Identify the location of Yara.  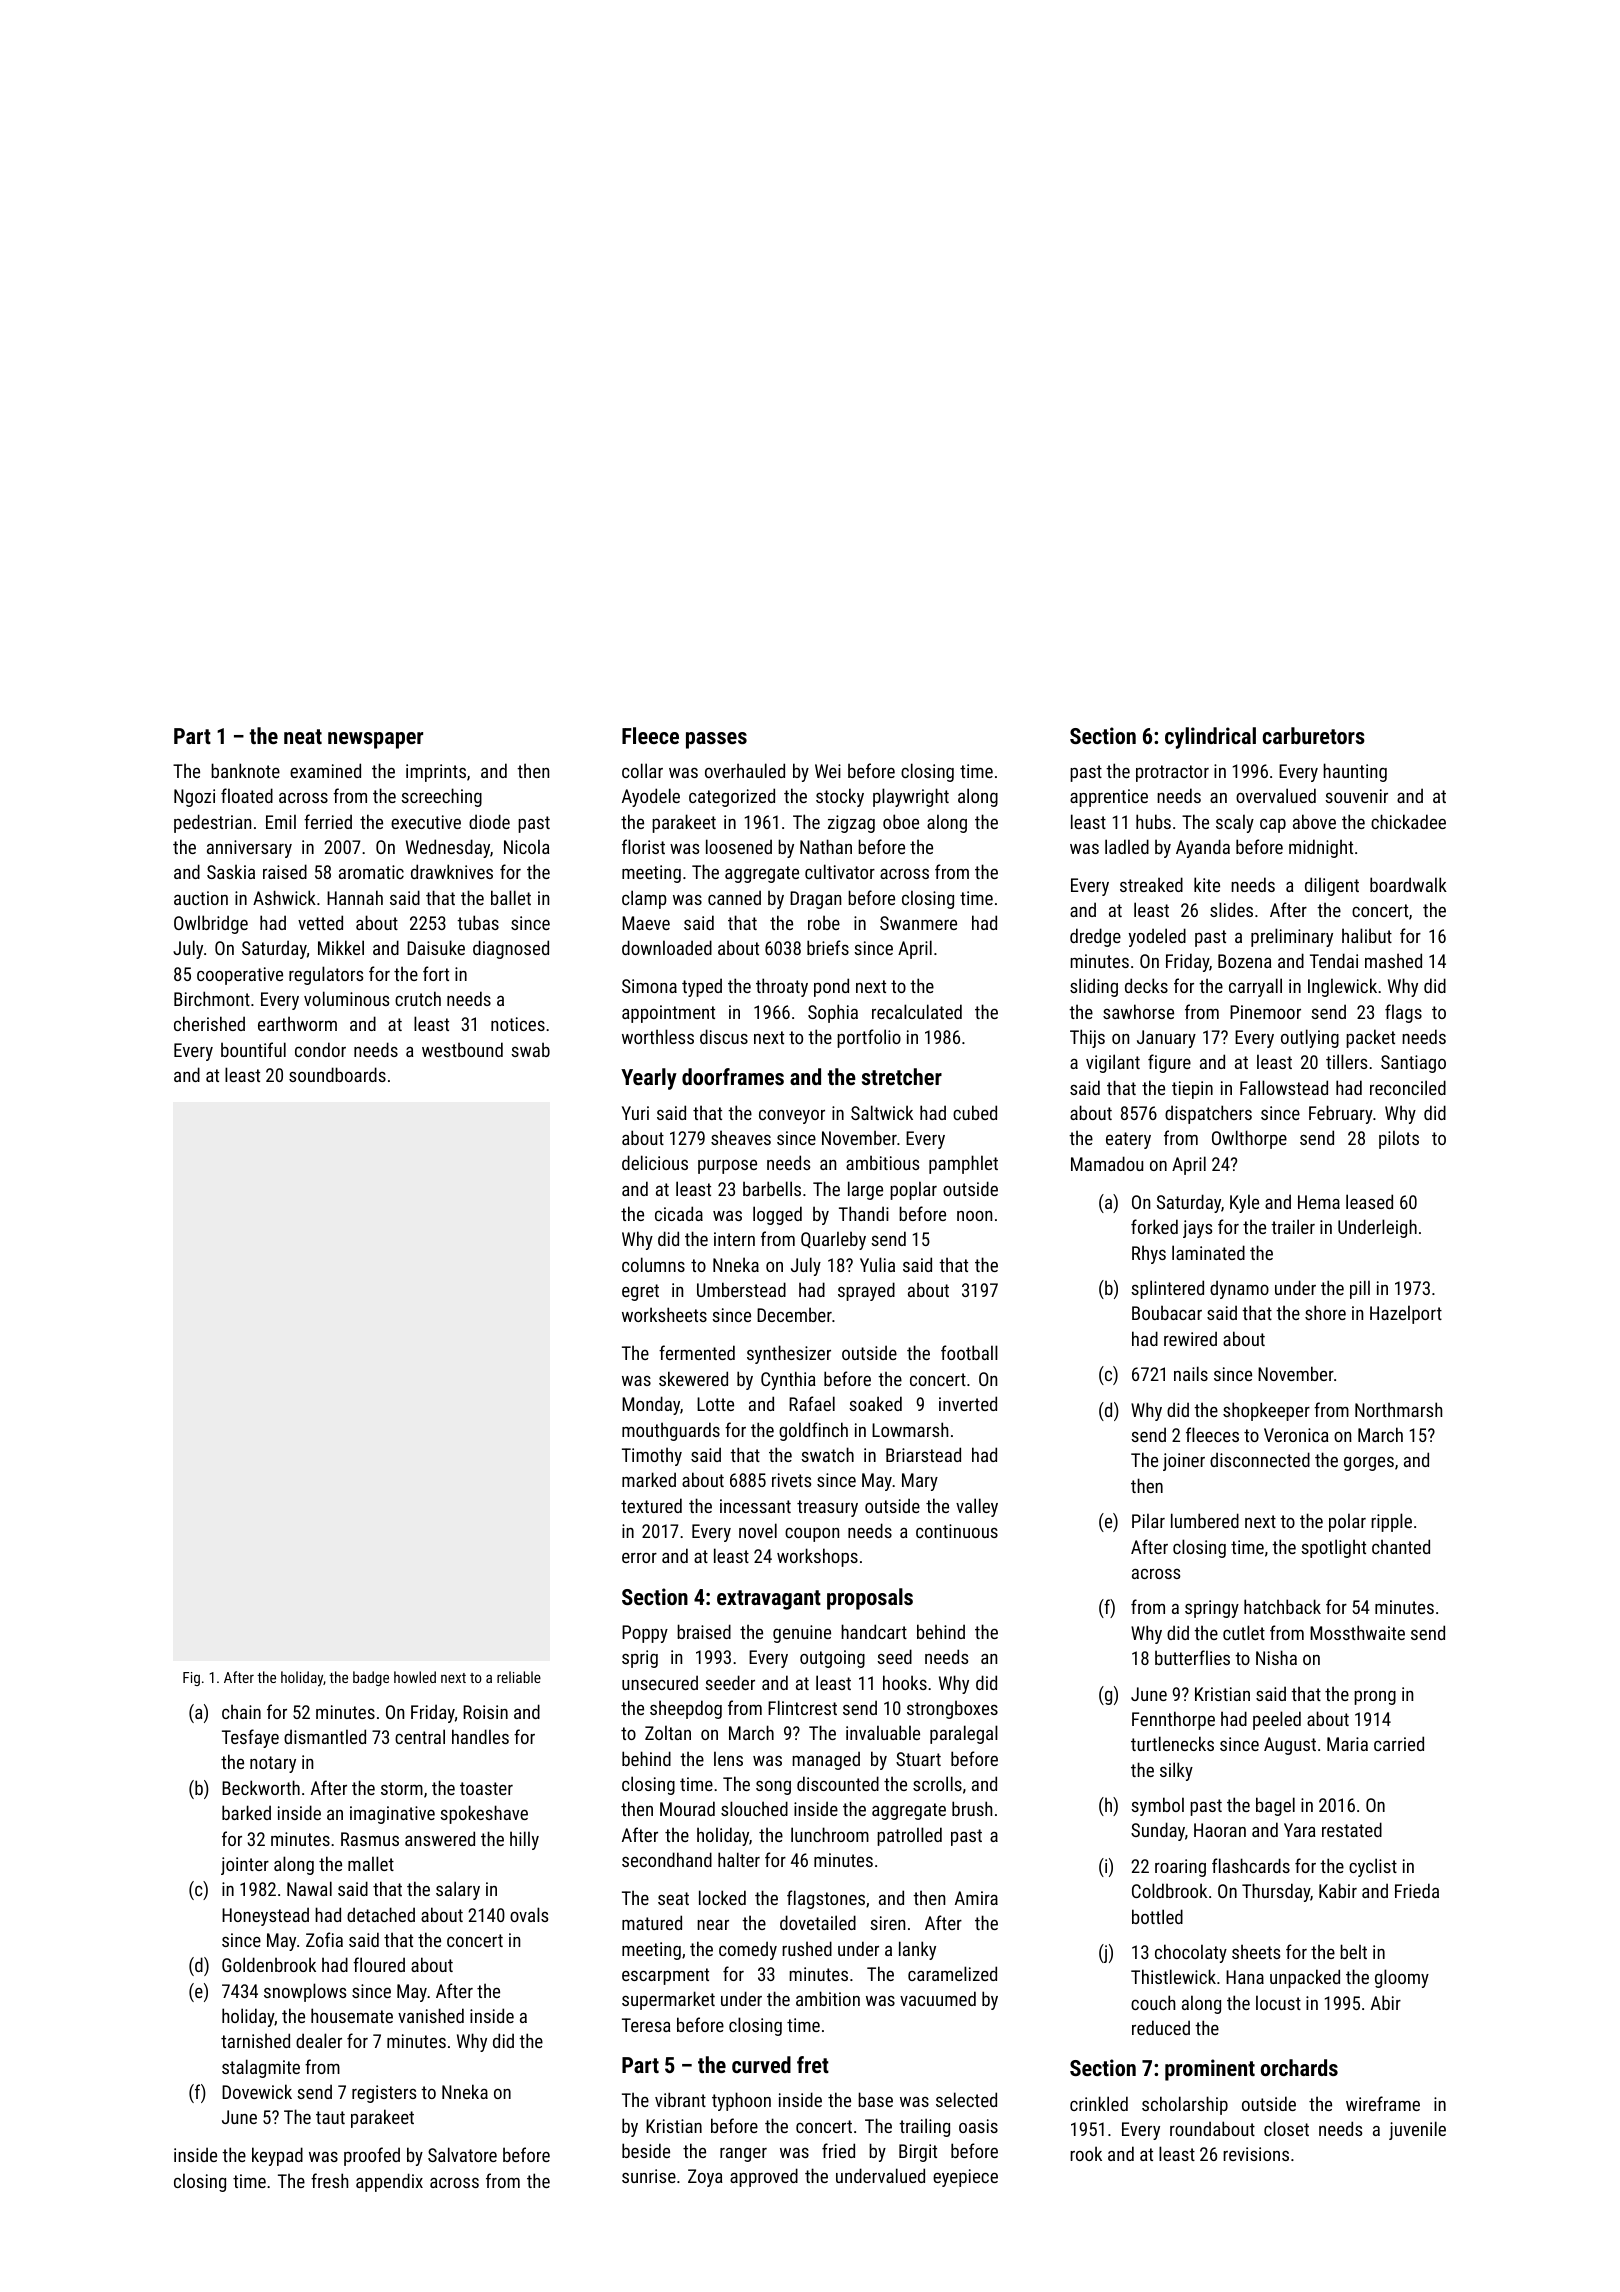
(1300, 1830).
